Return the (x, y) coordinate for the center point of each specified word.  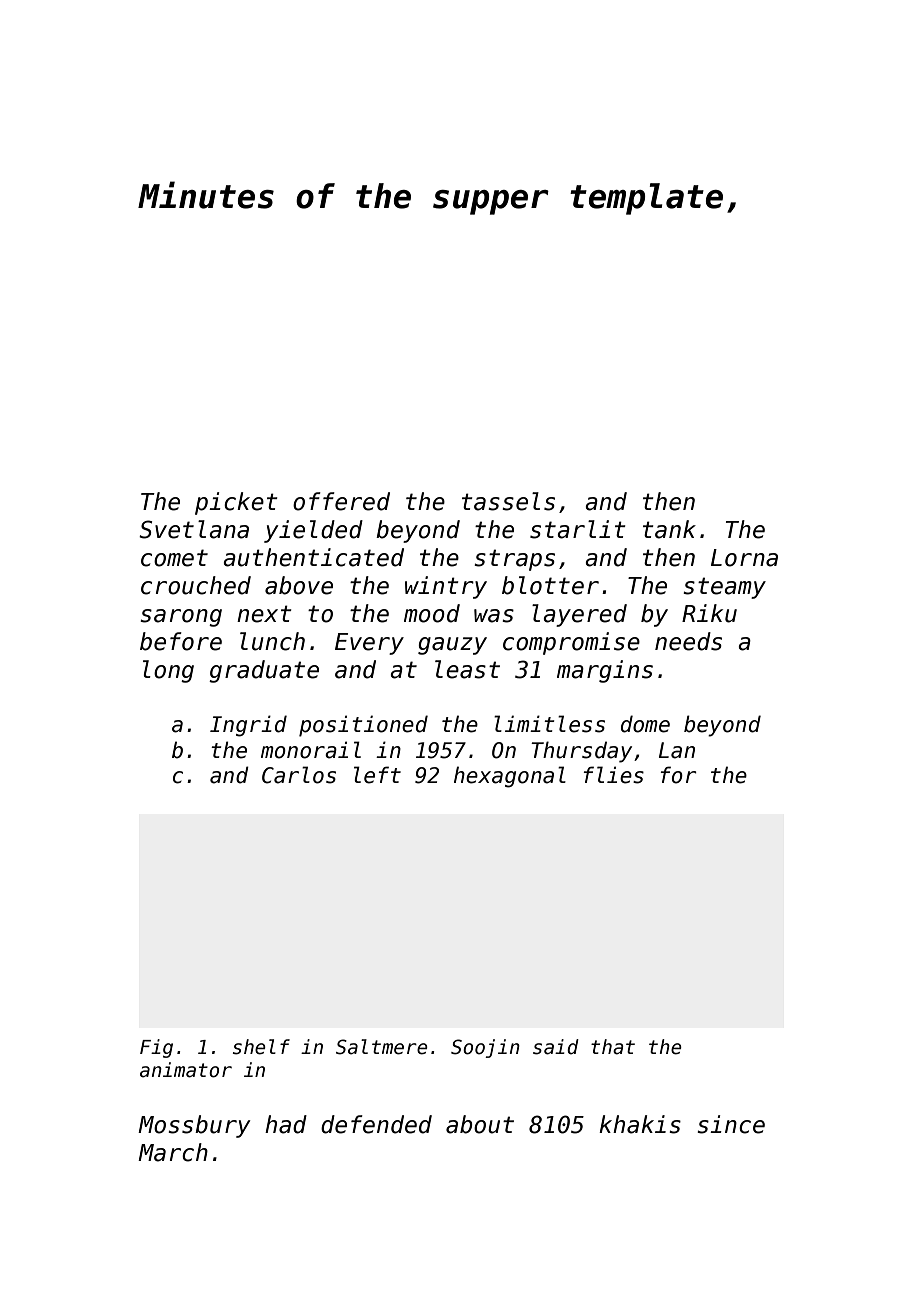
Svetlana (194, 529)
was (494, 616)
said (556, 1047)
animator (186, 1070)
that (613, 1047)
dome (645, 724)
